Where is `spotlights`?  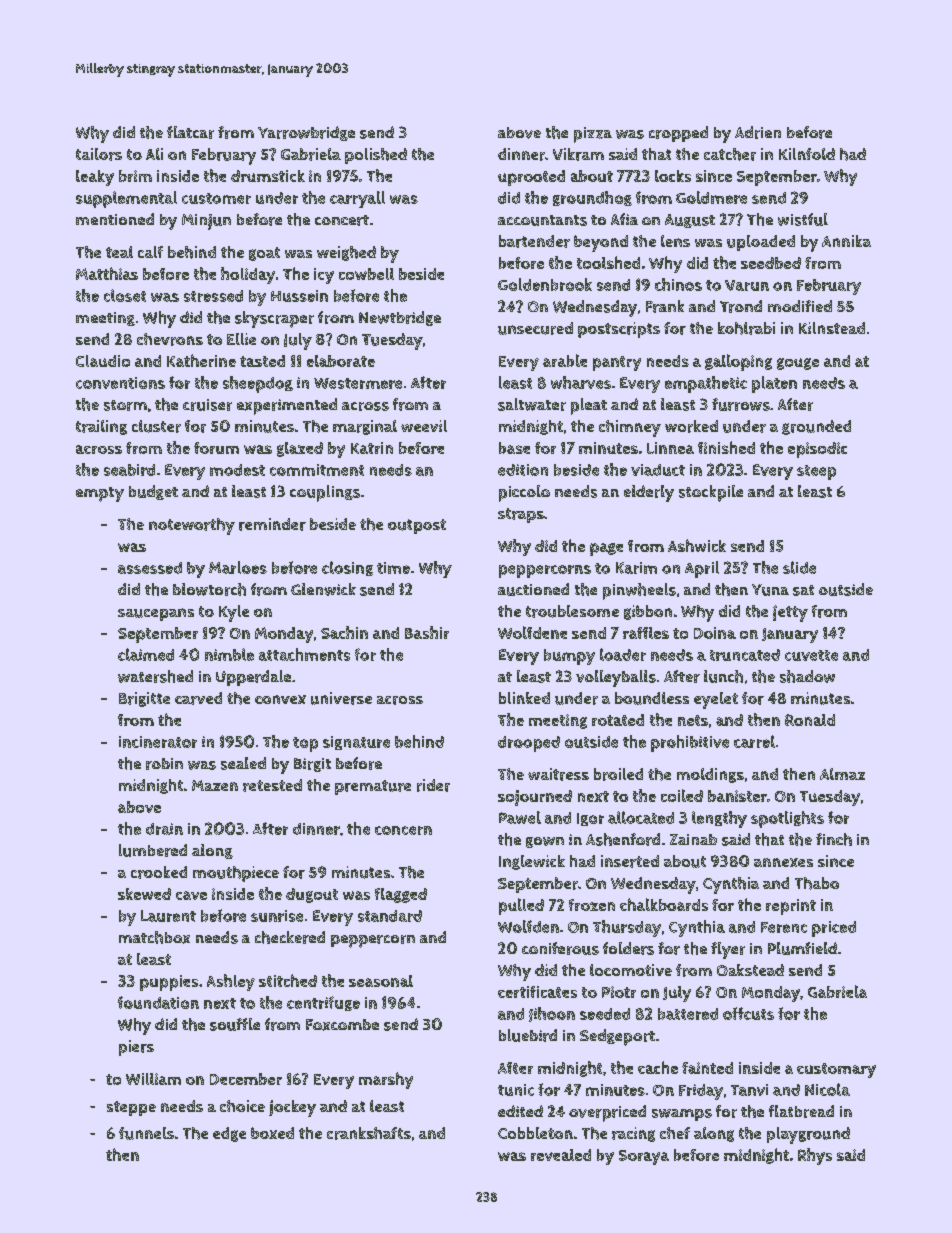
spotlights is located at coordinates (787, 819).
